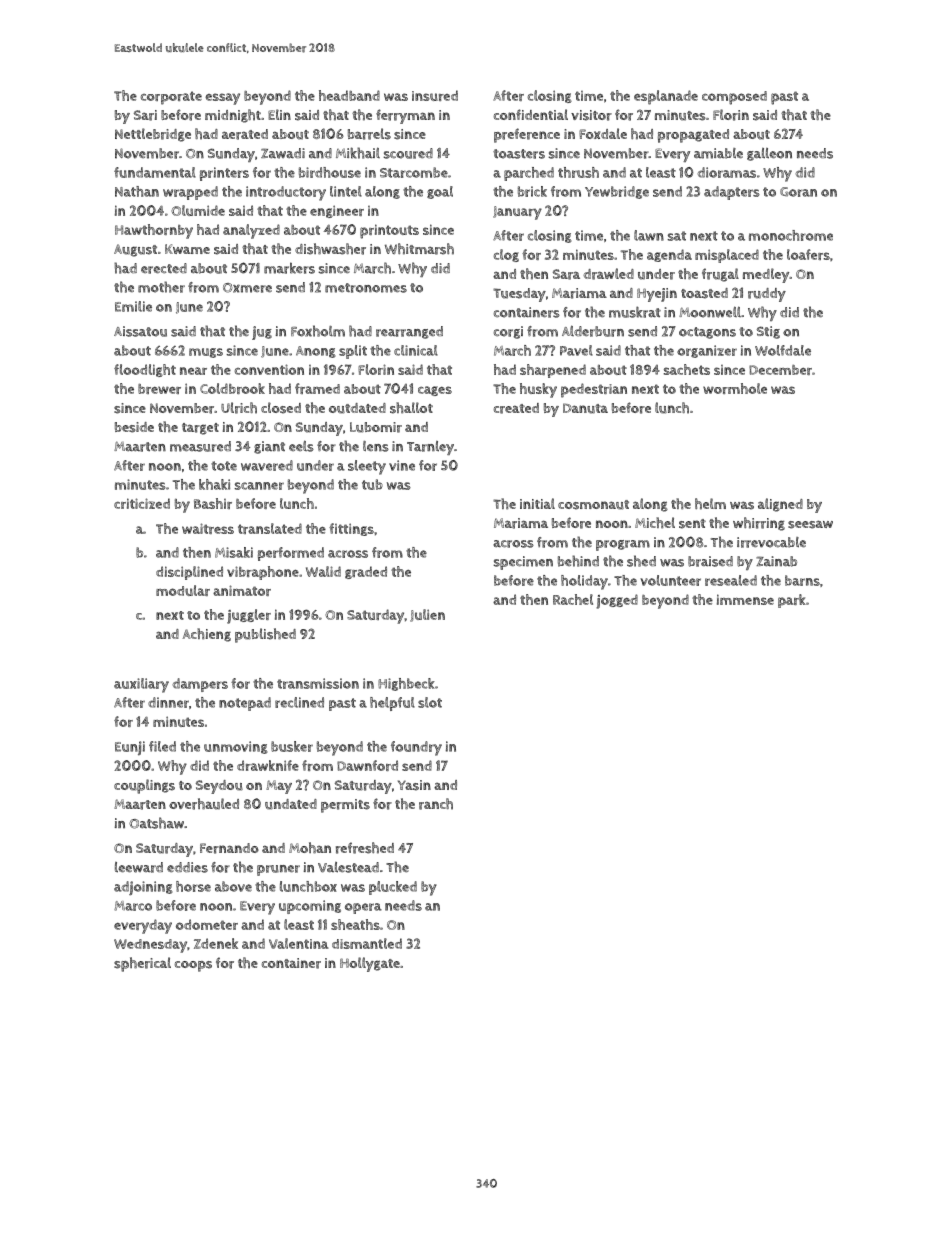  What do you see at coordinates (367, 943) in the screenshot?
I see `dismantled` at bounding box center [367, 943].
